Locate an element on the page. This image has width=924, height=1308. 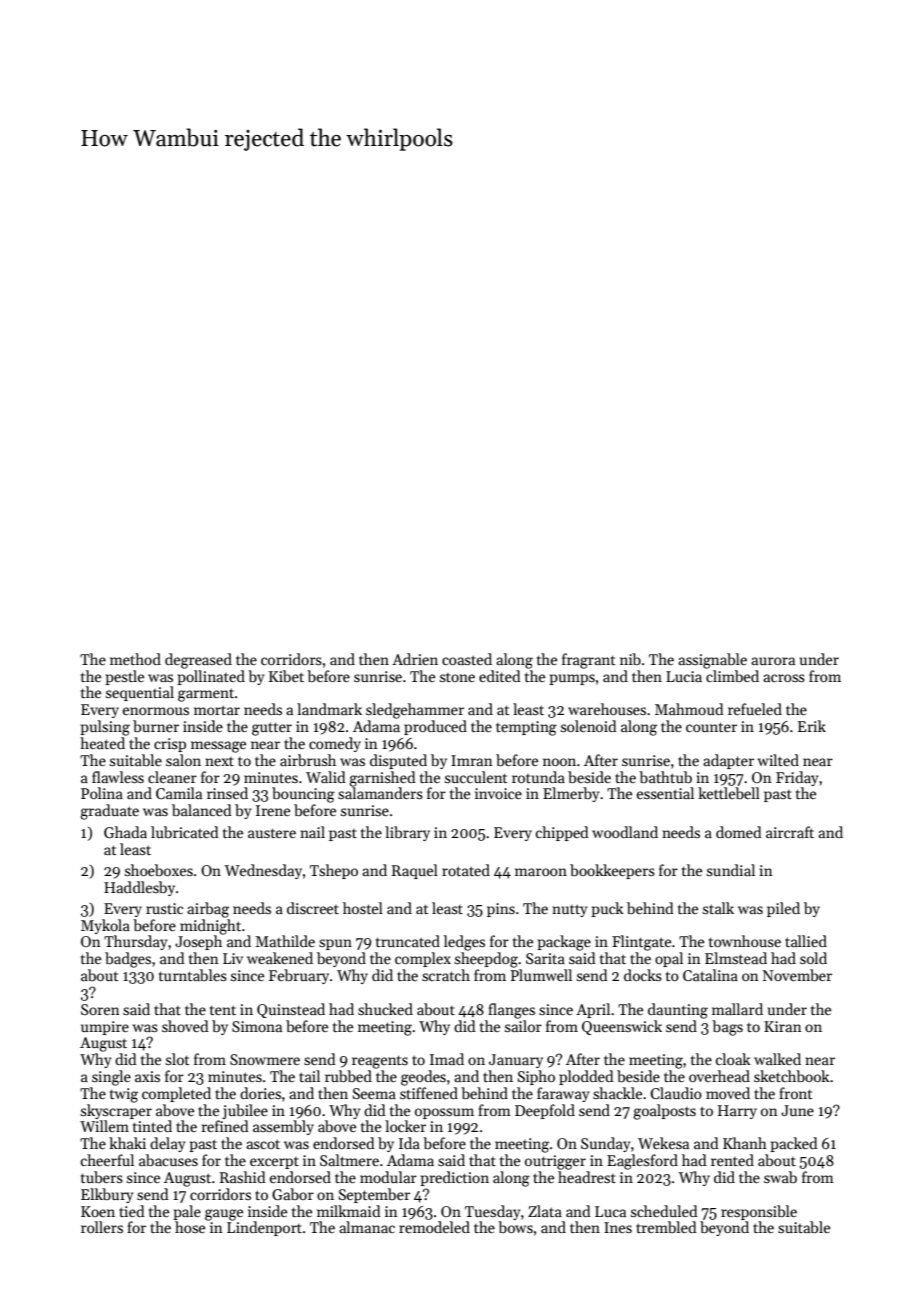
reagents is located at coordinates (380, 1062).
